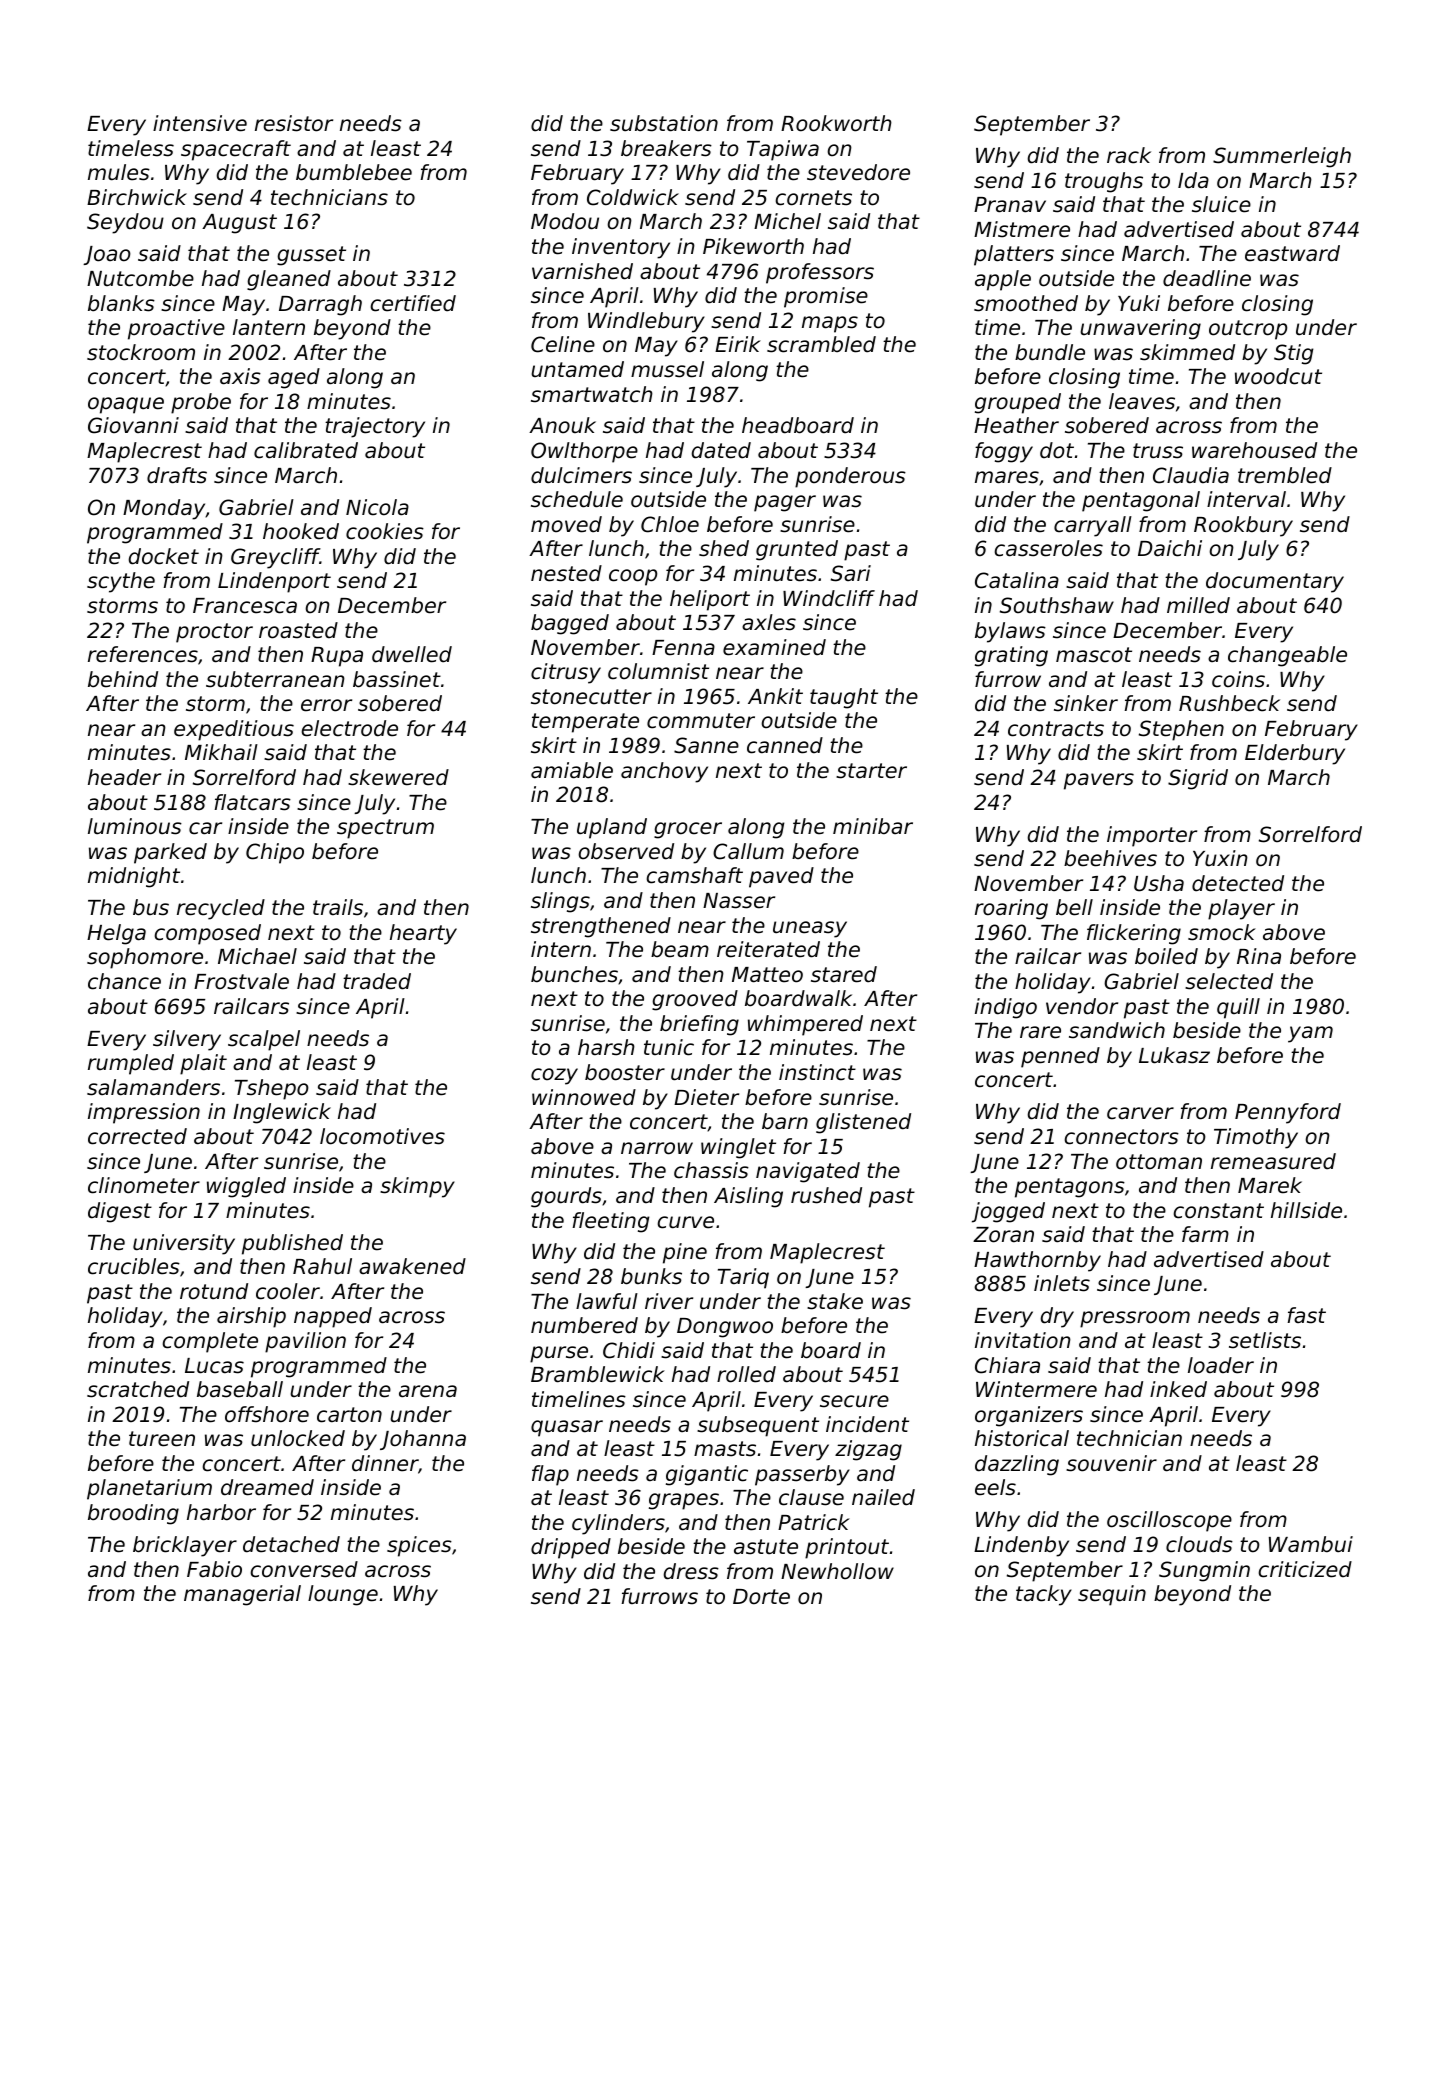 The image size is (1450, 2100). Describe the element at coordinates (1293, 354) in the screenshot. I see `Stig` at that location.
